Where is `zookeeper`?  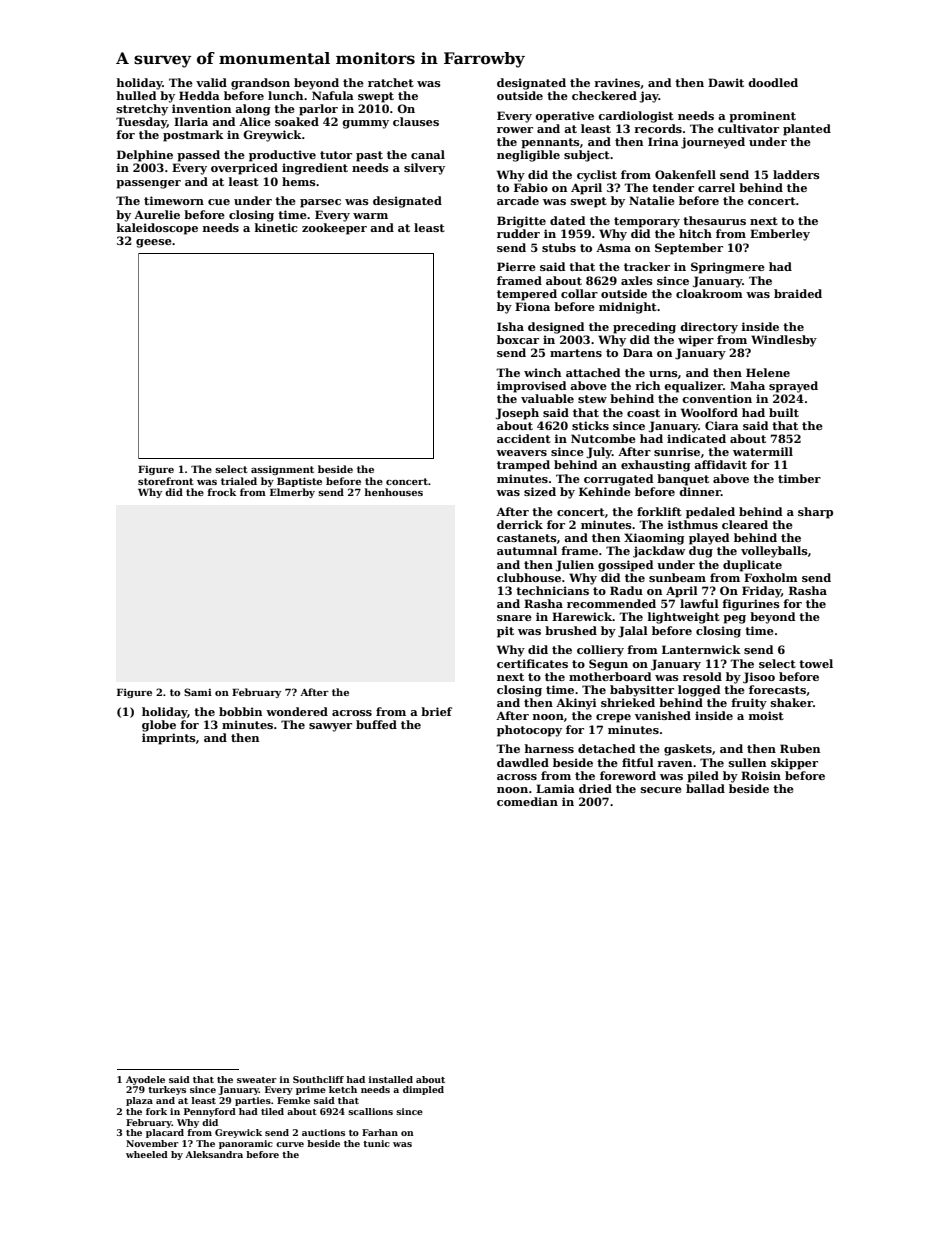 zookeeper is located at coordinates (334, 229).
